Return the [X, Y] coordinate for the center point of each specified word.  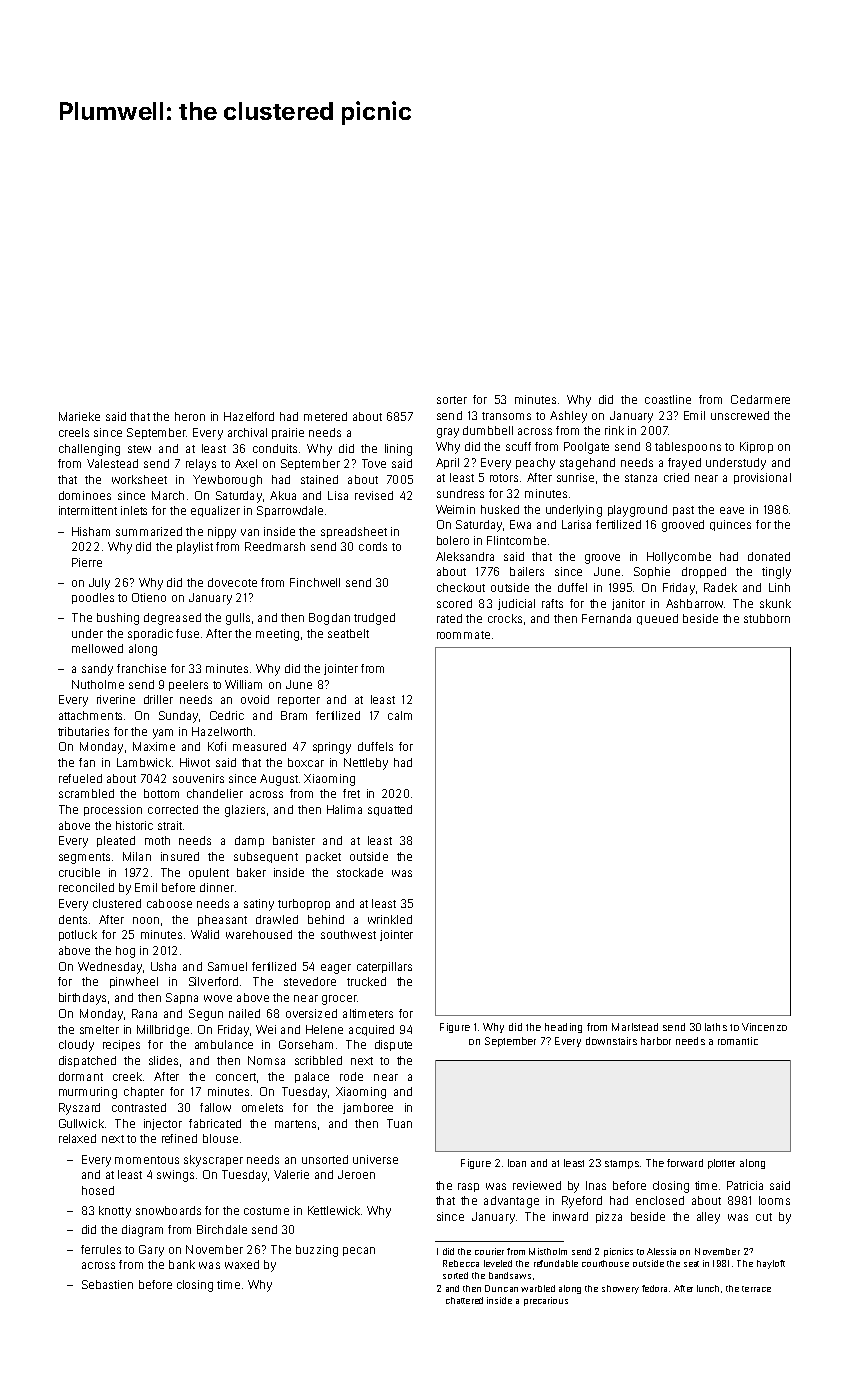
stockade [360, 872]
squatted [390, 810]
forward [685, 1163]
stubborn [767, 618]
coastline [668, 399]
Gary [151, 1251]
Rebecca [461, 1263]
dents [73, 919]
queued [657, 619]
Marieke [79, 416]
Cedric [227, 715]
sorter [452, 400]
